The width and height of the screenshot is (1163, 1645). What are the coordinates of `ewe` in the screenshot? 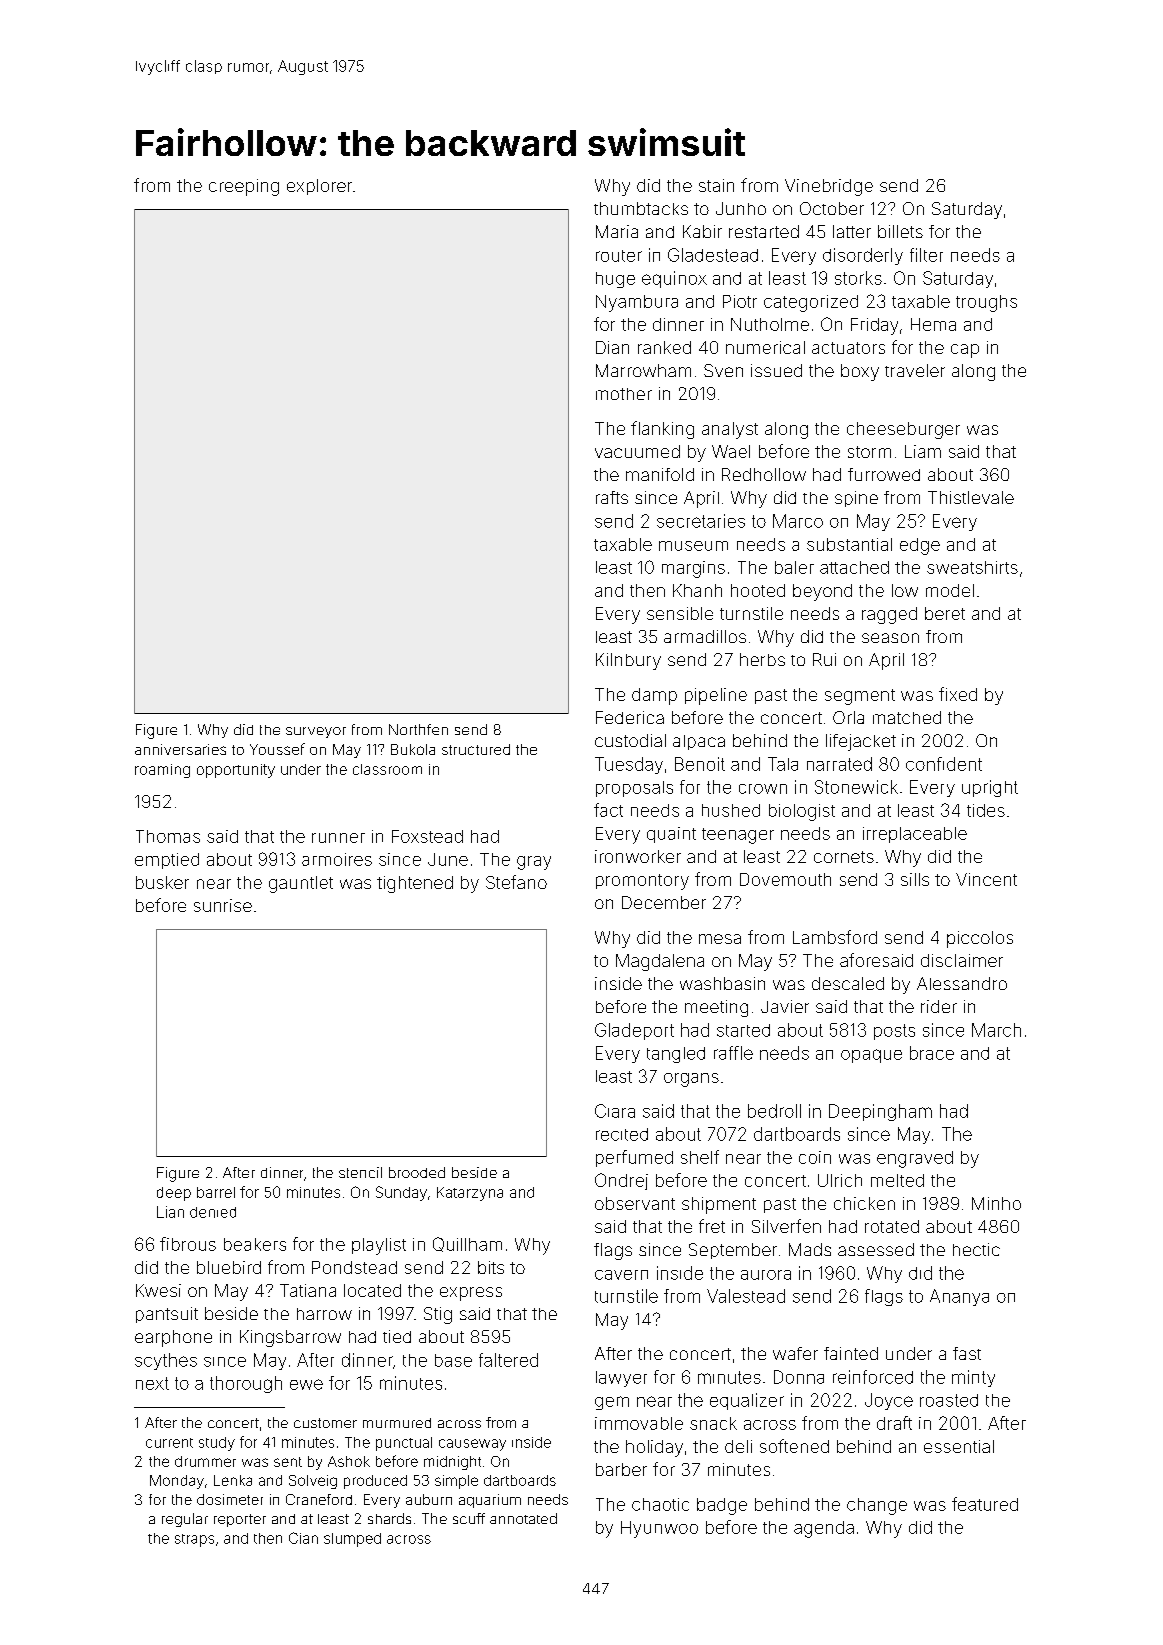 It's located at (306, 1384).
